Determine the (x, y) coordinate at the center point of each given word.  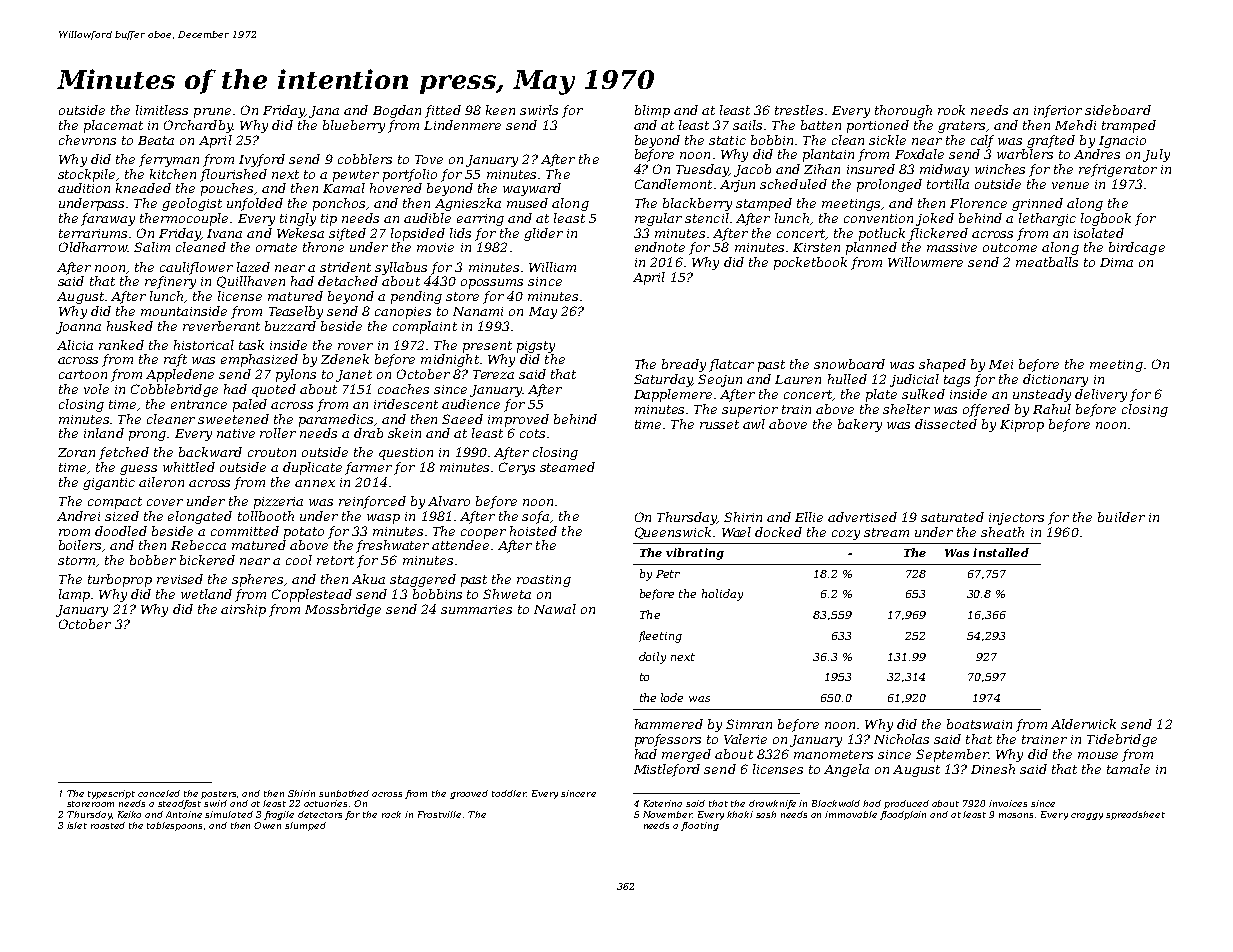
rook (951, 110)
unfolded (255, 204)
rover (355, 346)
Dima (1116, 262)
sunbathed (344, 793)
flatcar (731, 365)
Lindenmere (462, 125)
